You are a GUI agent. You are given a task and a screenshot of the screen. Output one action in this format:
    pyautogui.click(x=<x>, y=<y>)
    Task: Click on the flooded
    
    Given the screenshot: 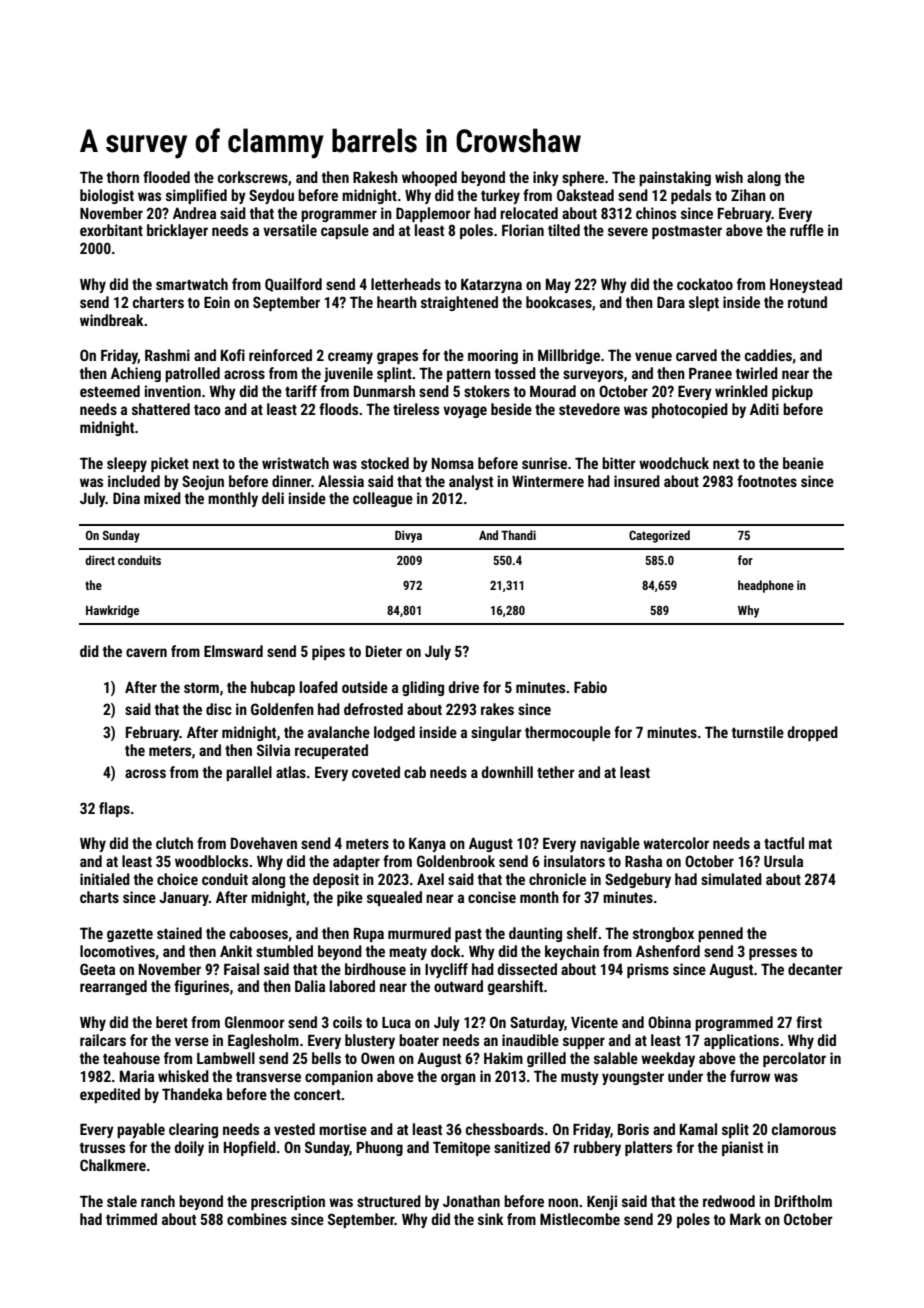 What is the action you would take?
    pyautogui.click(x=166, y=177)
